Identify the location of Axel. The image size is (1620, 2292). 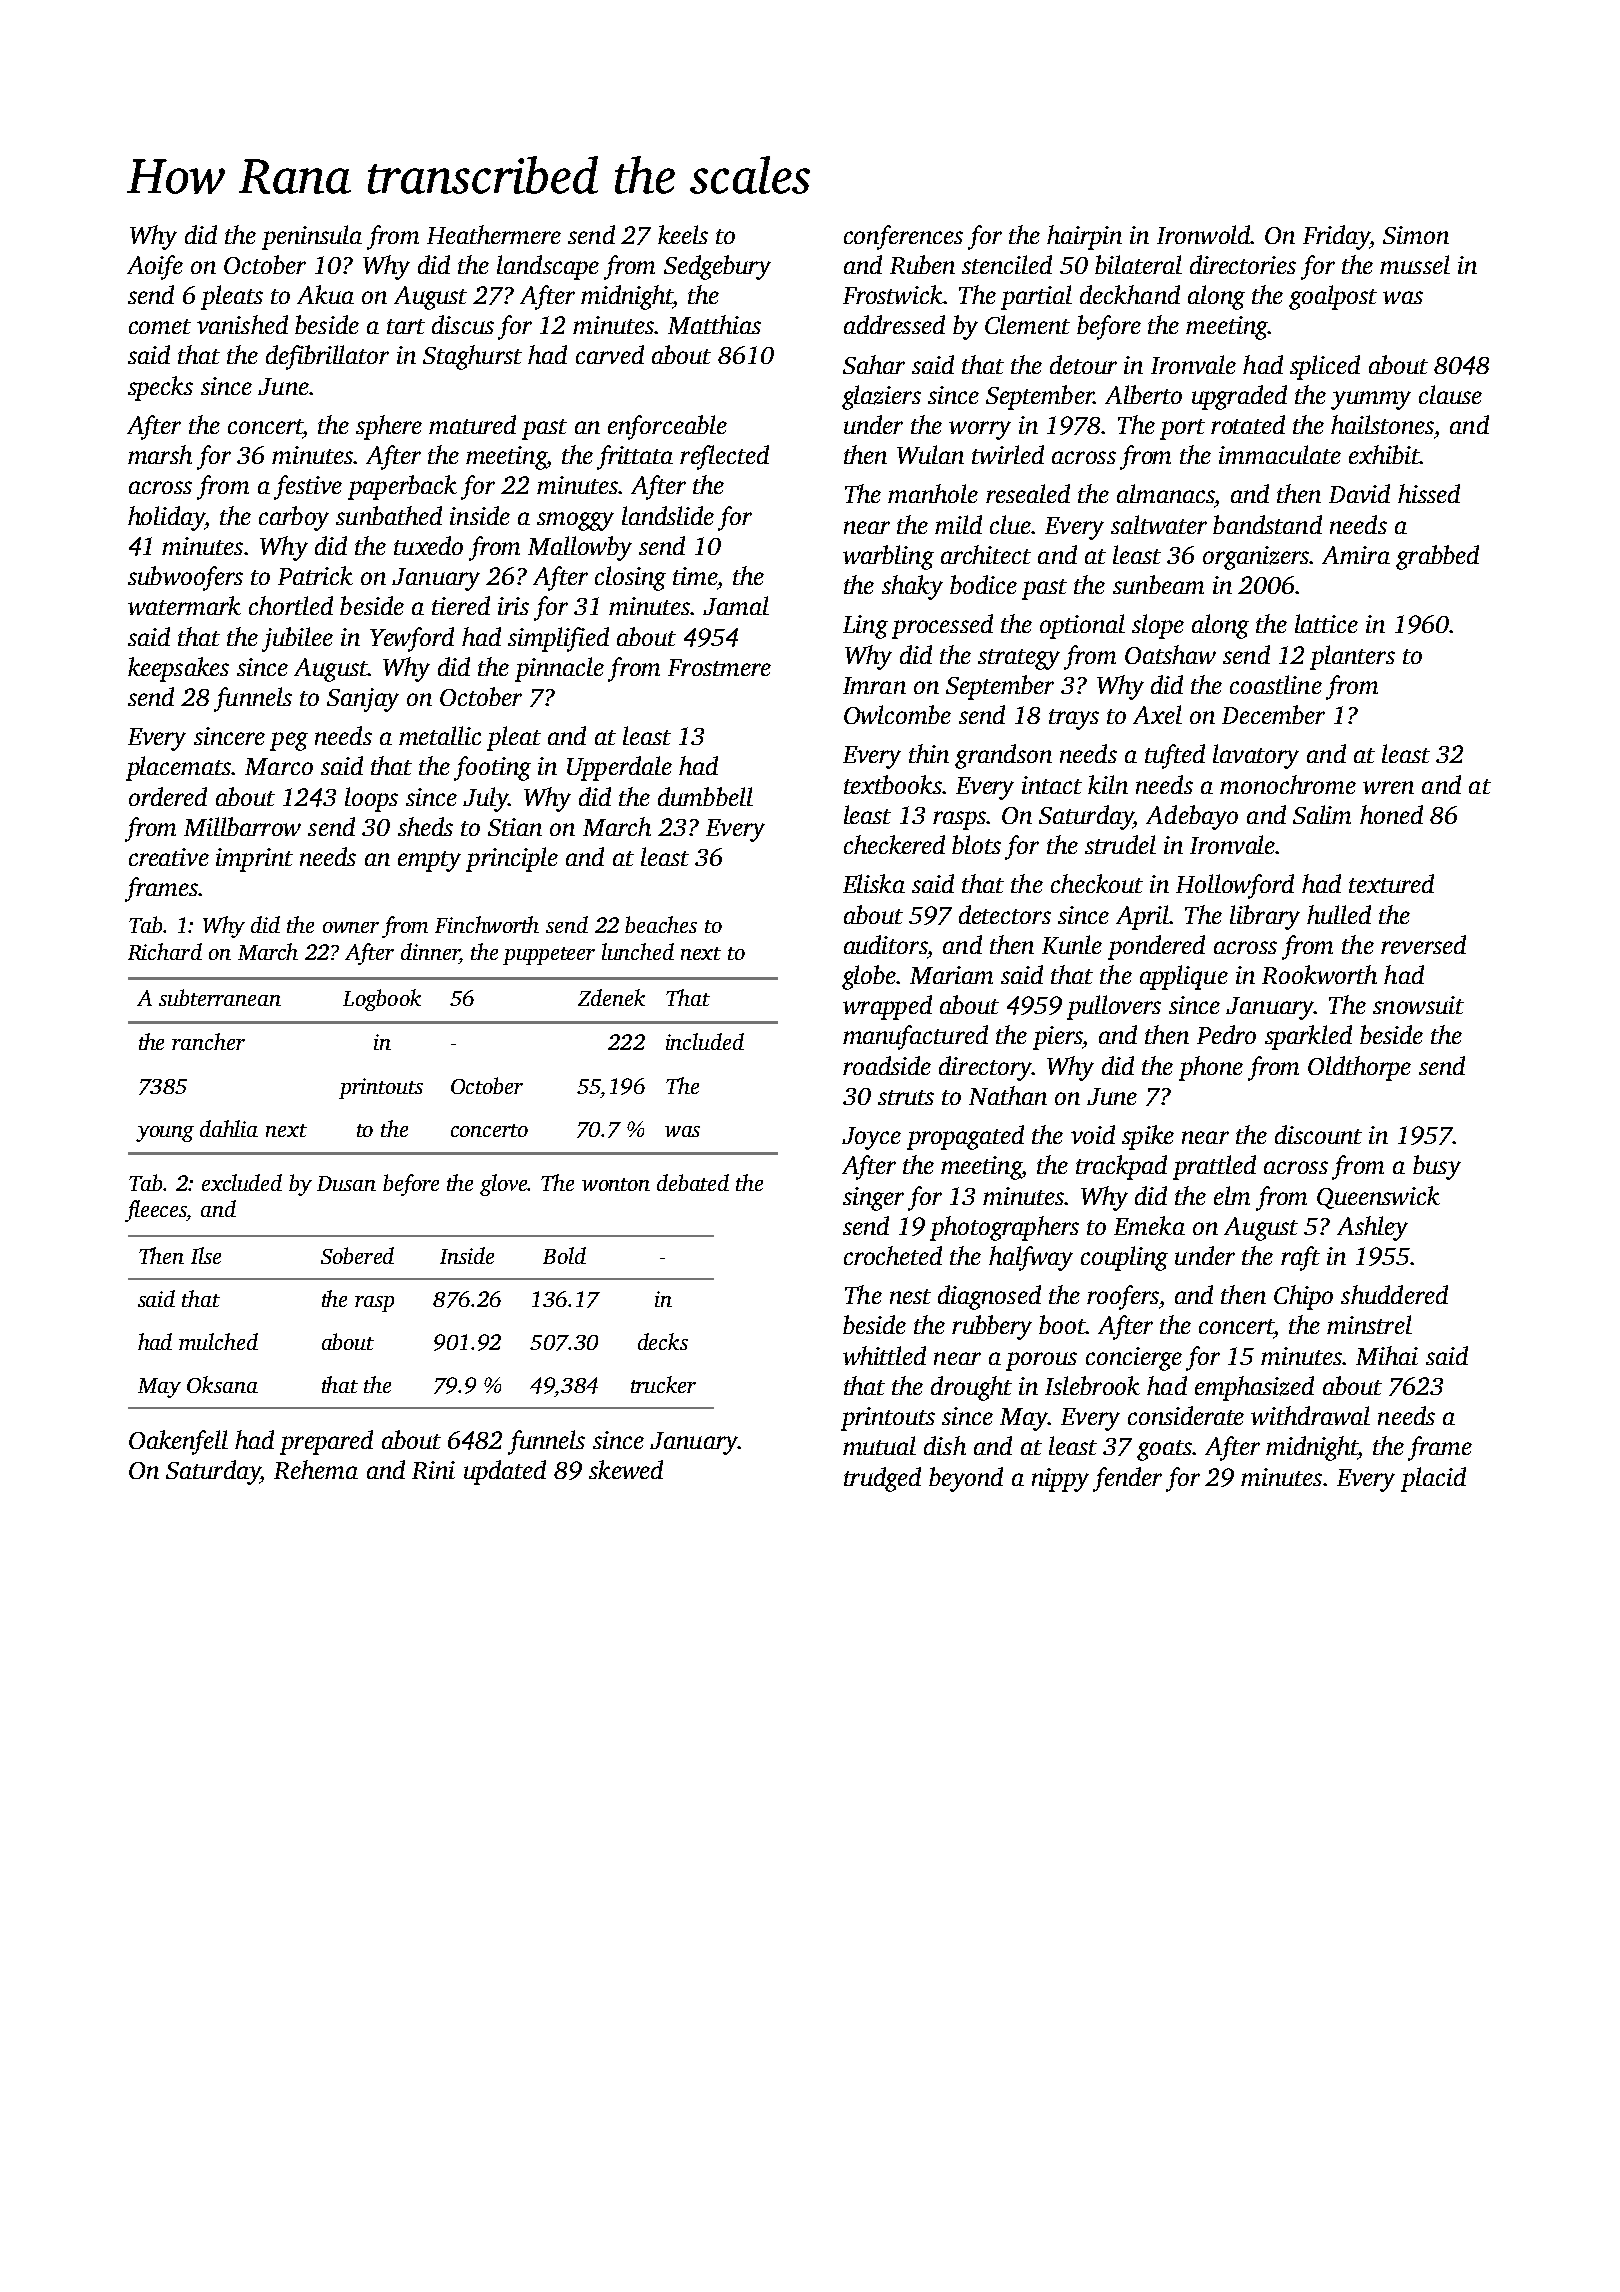
(1157, 714).
